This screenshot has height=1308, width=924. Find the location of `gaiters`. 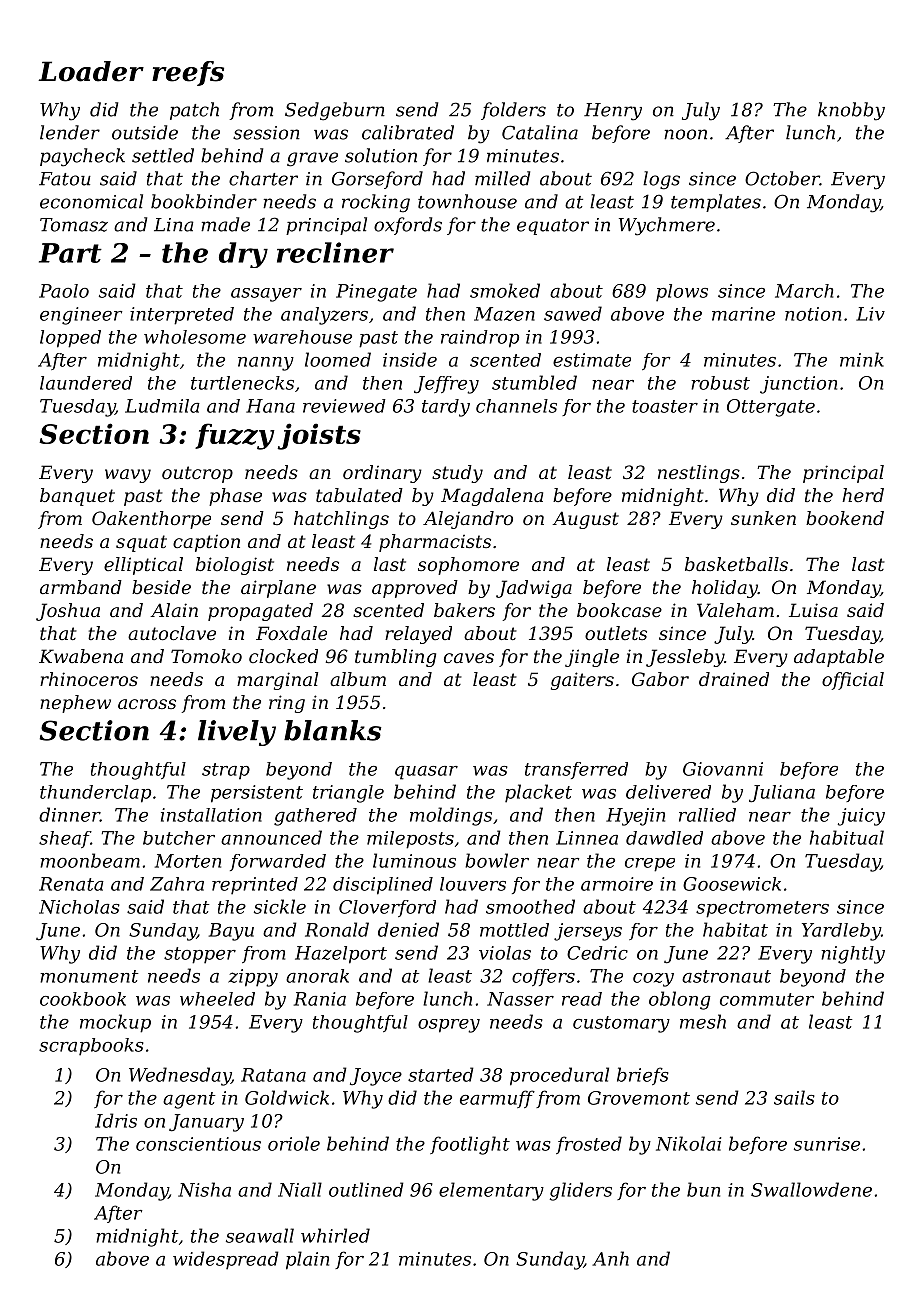

gaiters is located at coordinates (582, 681).
